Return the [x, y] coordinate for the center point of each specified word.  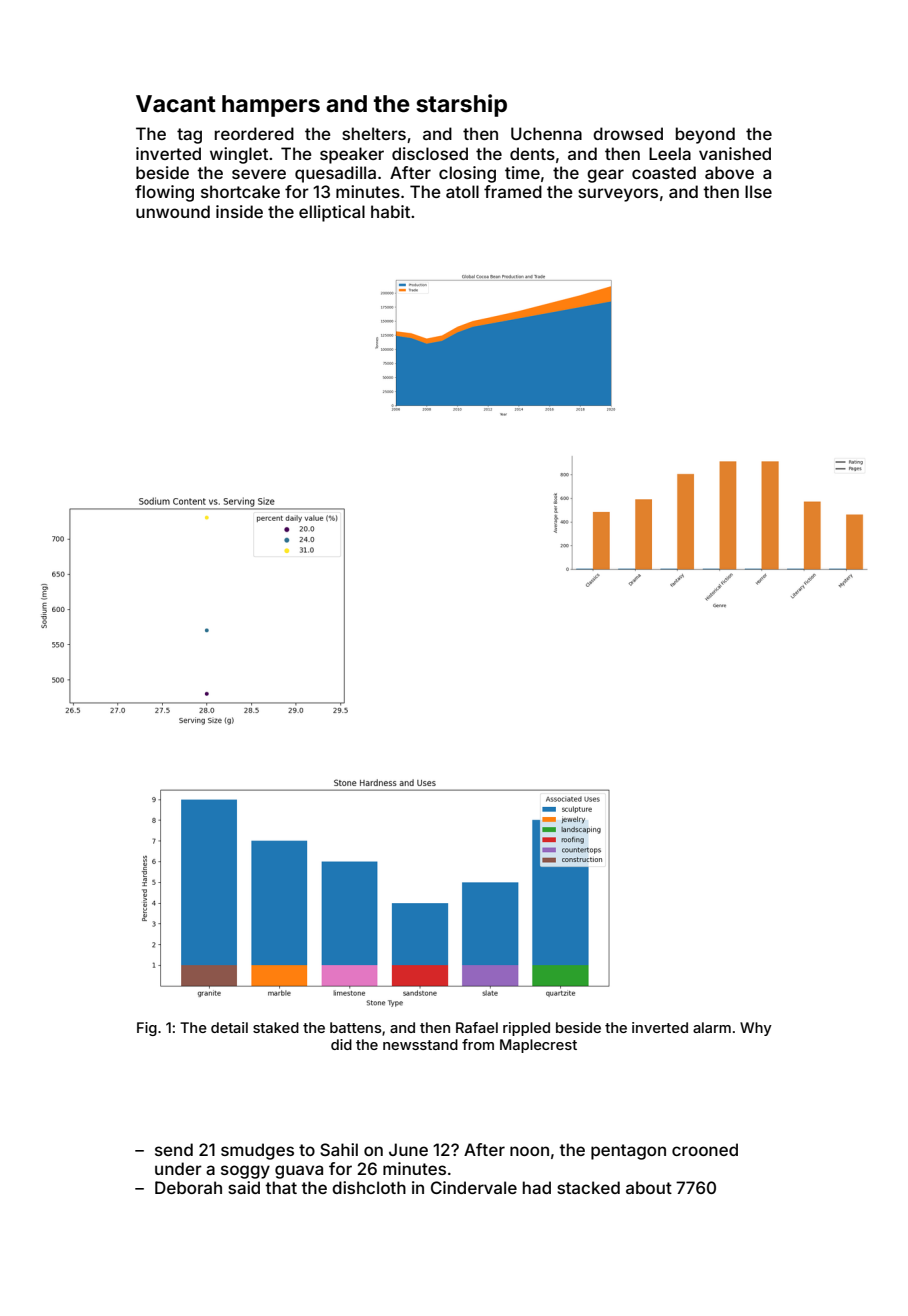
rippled [526, 1029]
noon [529, 1151]
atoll [462, 191]
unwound [173, 211]
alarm [712, 1027]
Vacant [176, 104]
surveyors [618, 195]
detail [229, 1027]
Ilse [758, 191]
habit [390, 211]
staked [276, 1027]
